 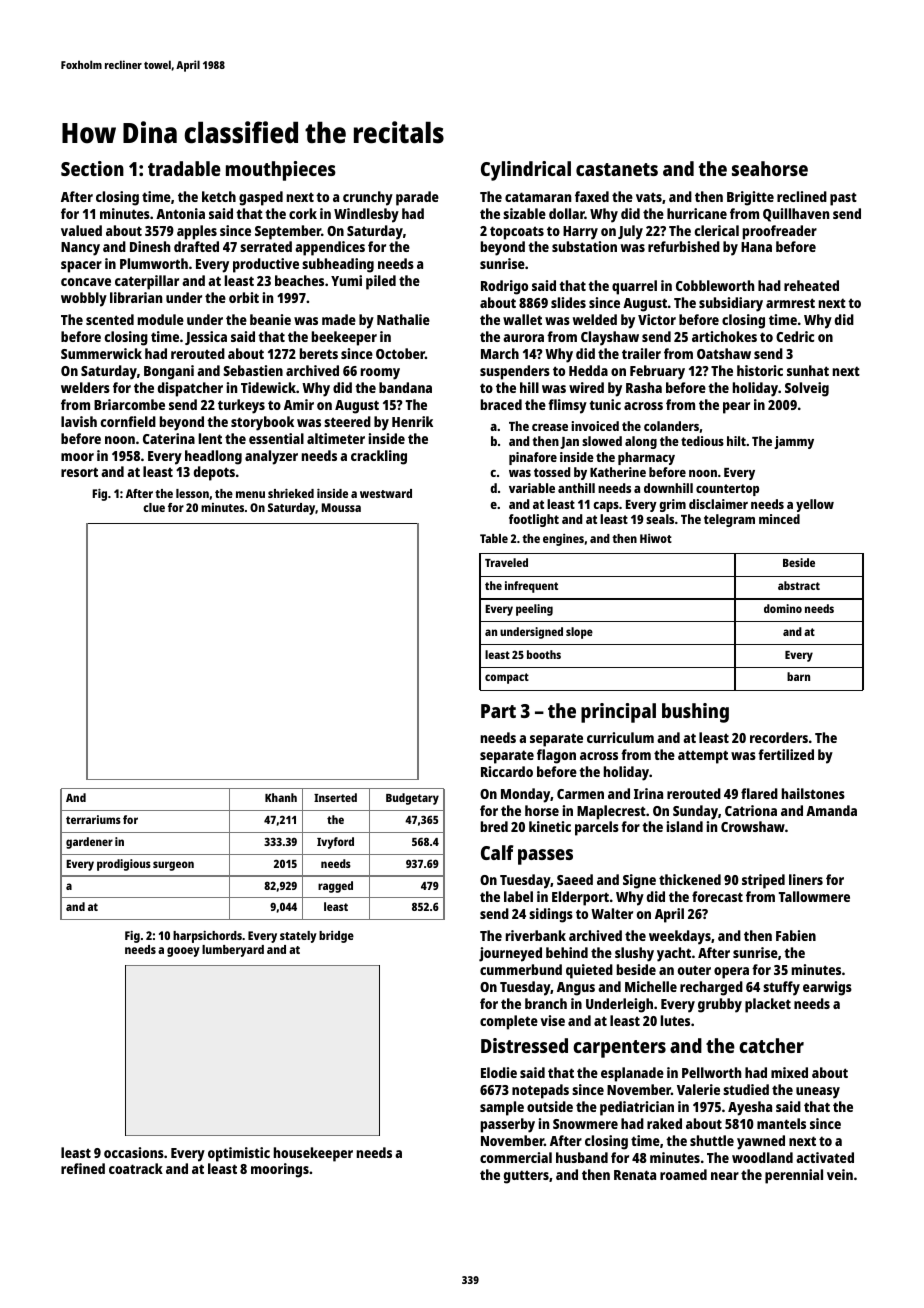 I want to click on past, so click(x=843, y=199).
